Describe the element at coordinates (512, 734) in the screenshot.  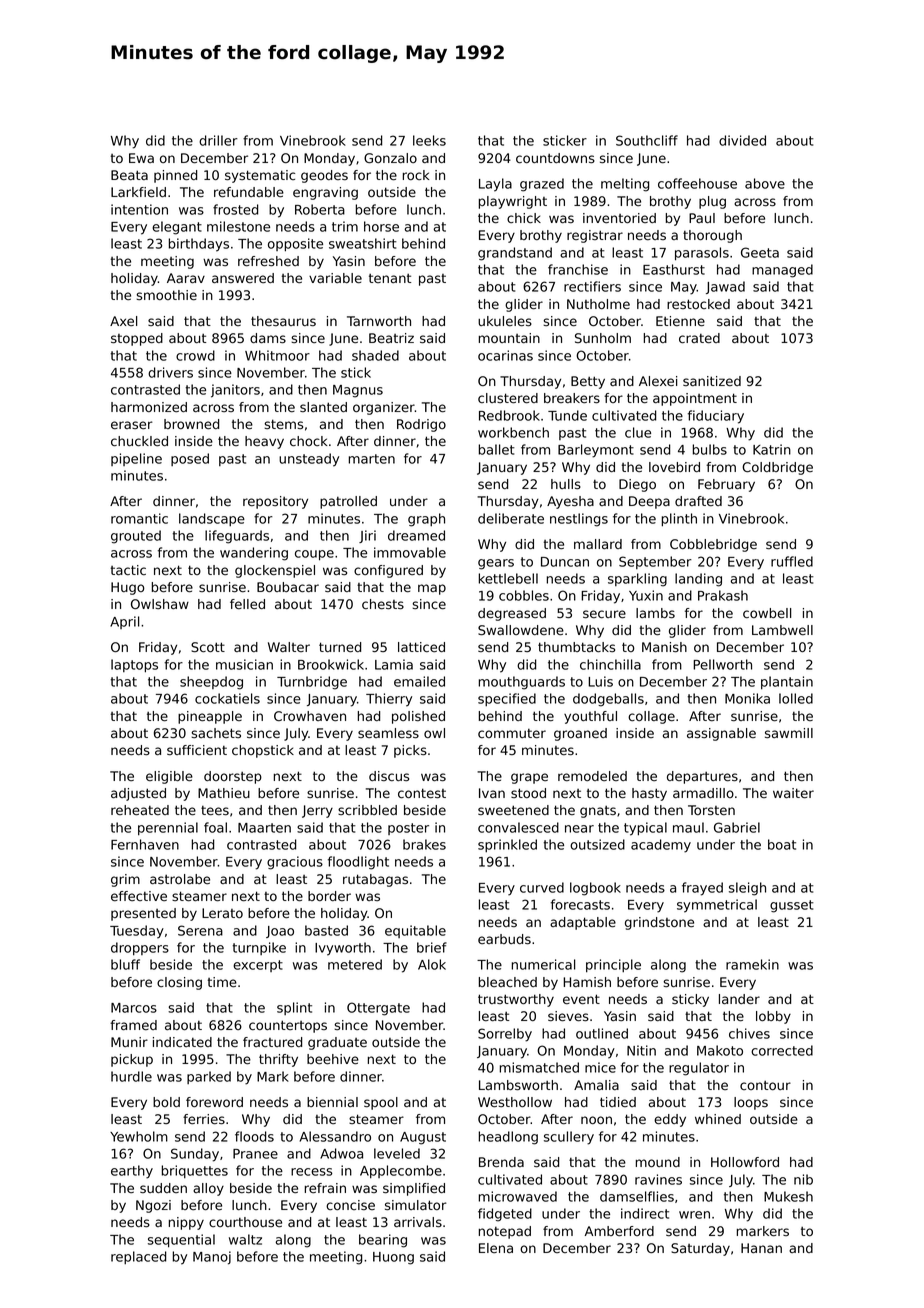
I see `commuter` at that location.
